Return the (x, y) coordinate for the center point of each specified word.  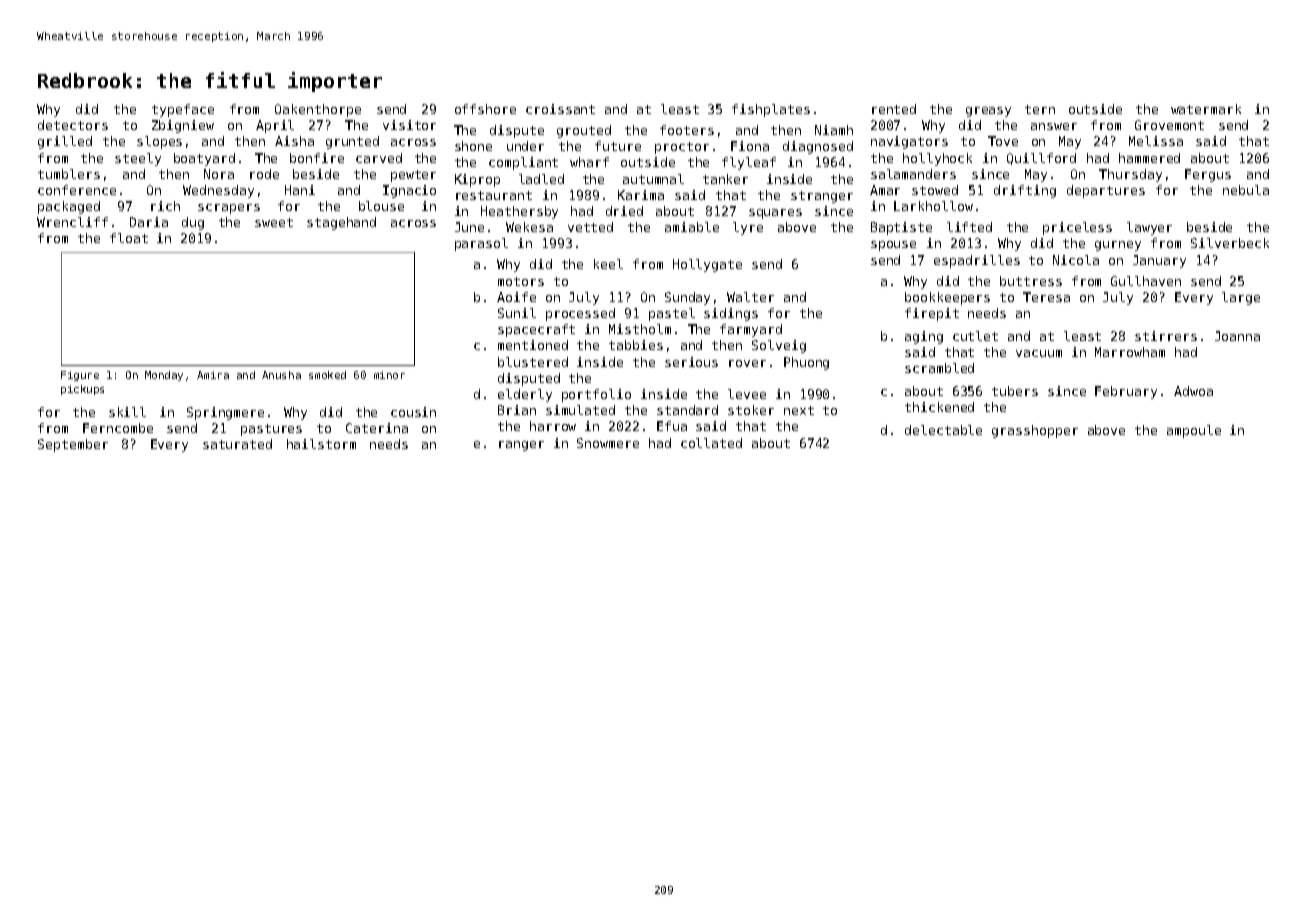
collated (711, 443)
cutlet (975, 336)
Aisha (294, 141)
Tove (1003, 141)
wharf (589, 162)
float (129, 238)
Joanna (1237, 336)
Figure (80, 376)
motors (521, 281)
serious (691, 362)
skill (127, 412)
